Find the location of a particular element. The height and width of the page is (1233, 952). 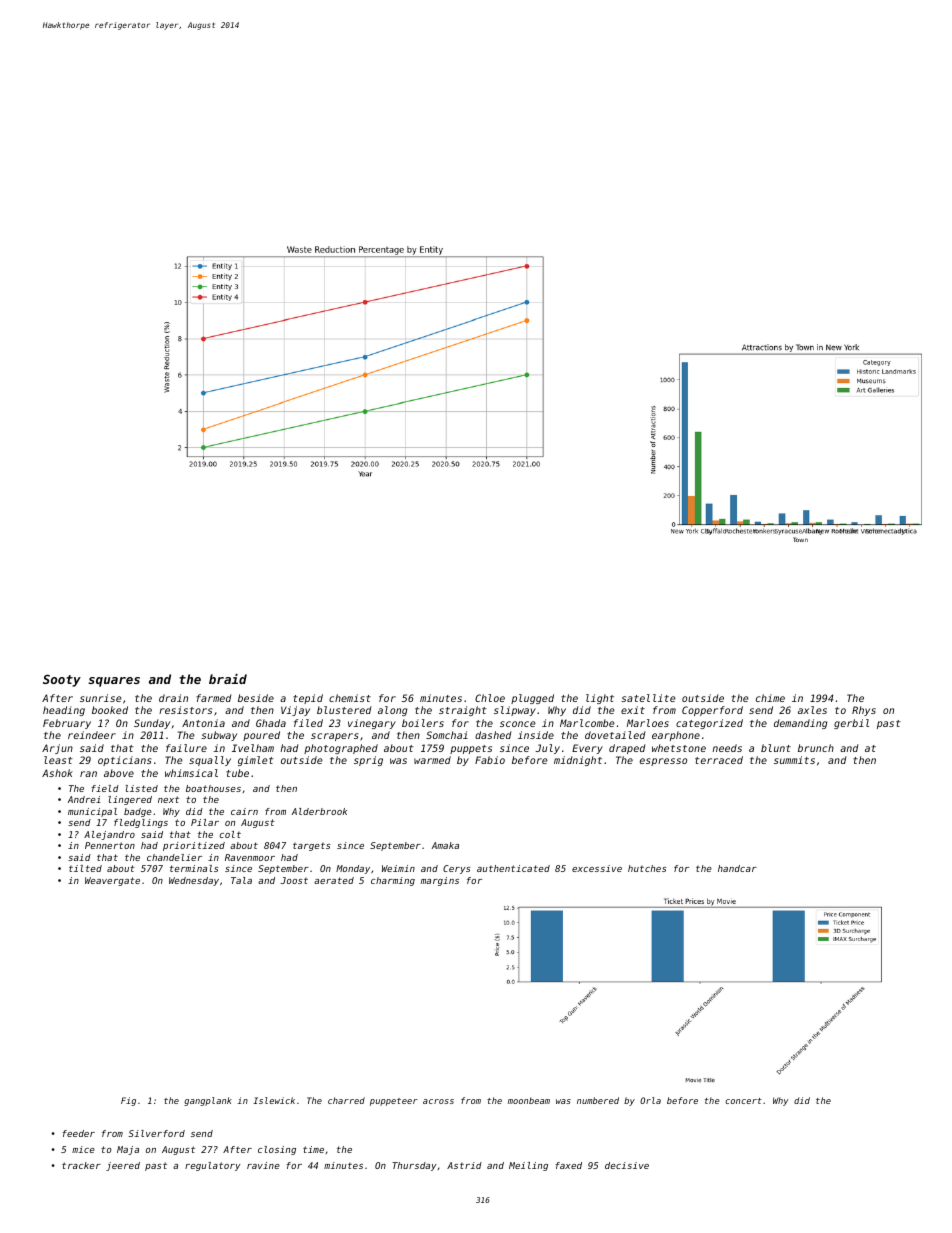

gangplank is located at coordinates (208, 1101).
